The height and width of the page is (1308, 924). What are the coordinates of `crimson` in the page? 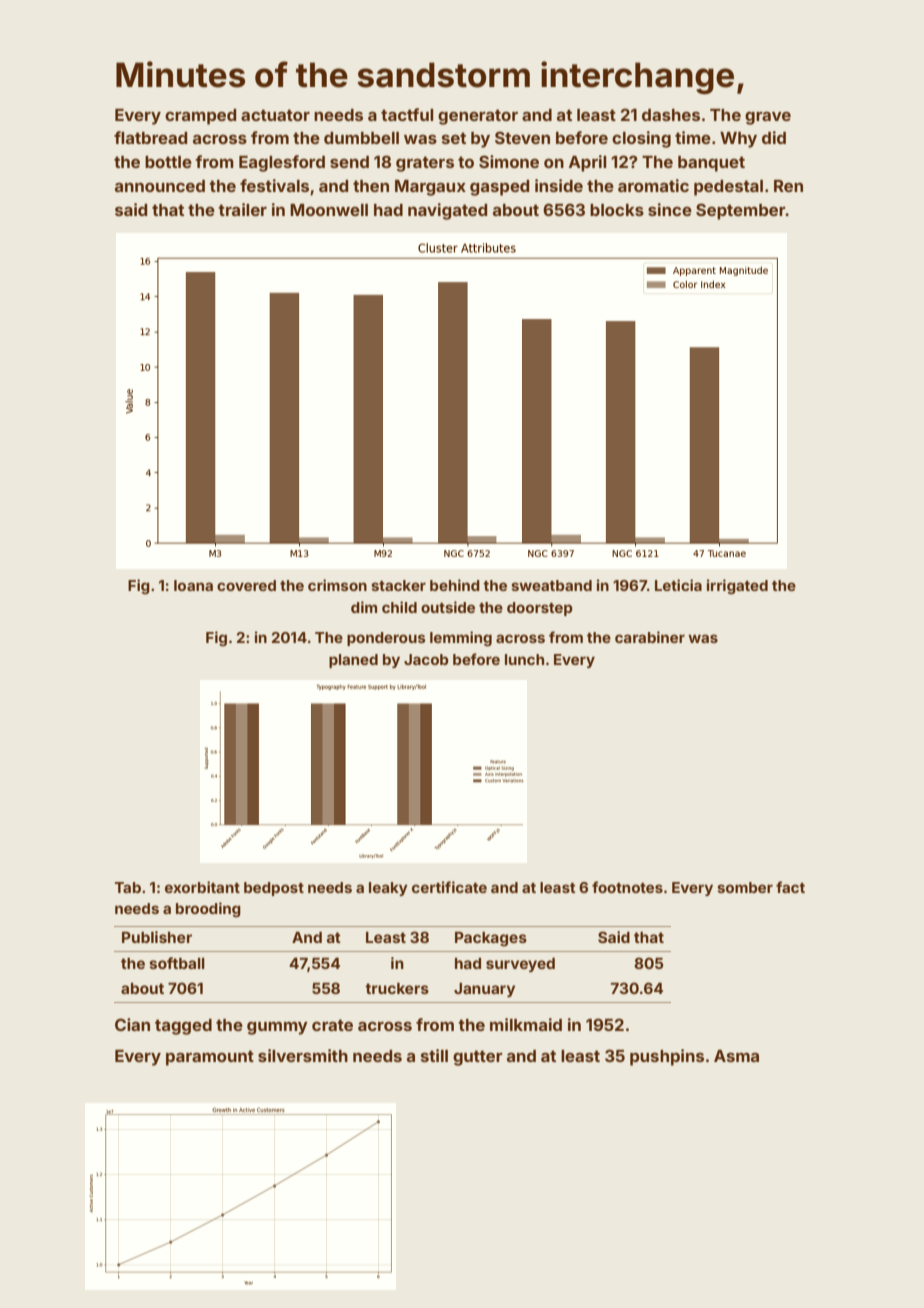 It's located at (337, 585).
